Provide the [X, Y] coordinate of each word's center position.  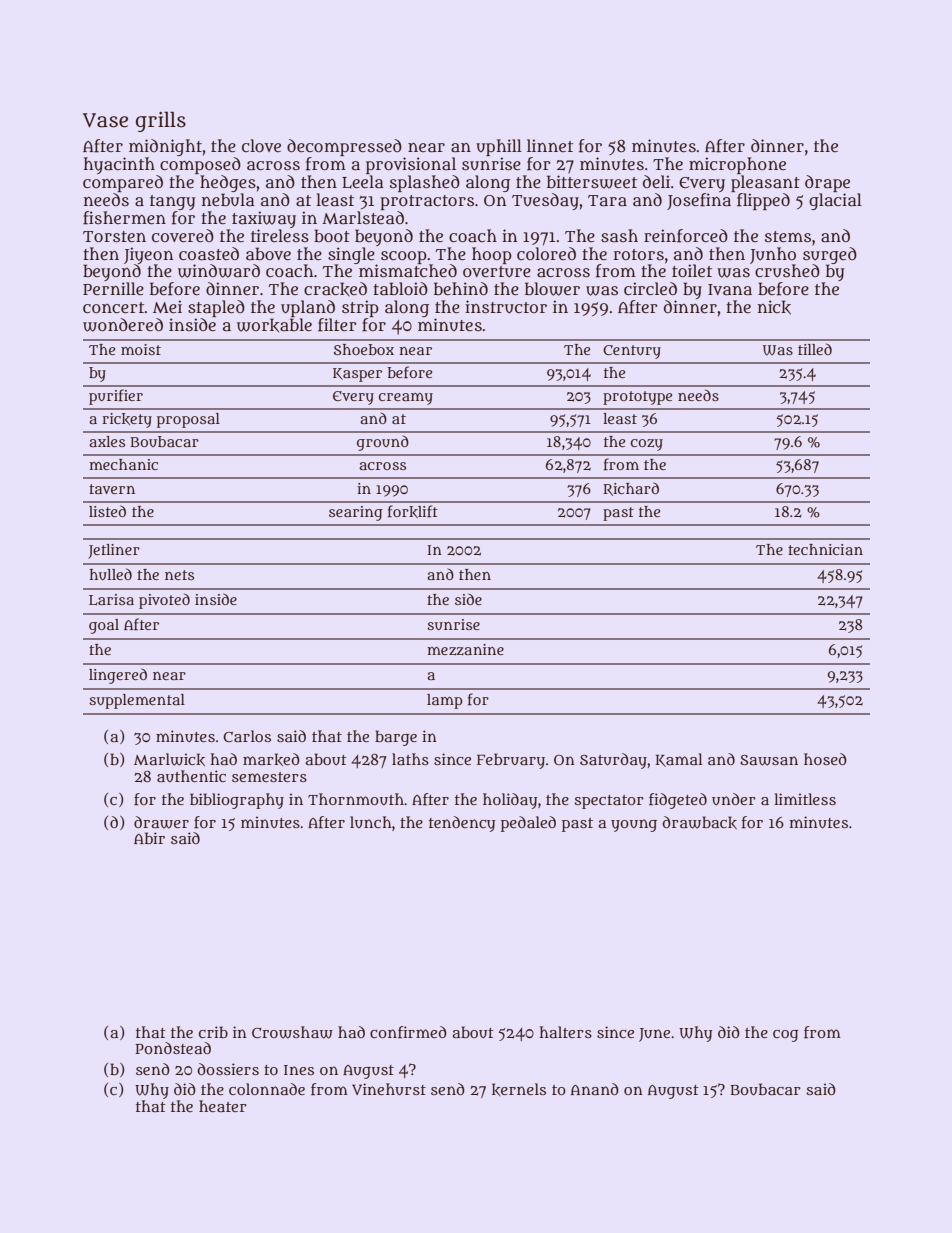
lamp [445, 701]
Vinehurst [389, 1089]
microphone [737, 165]
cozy [647, 445]
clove [261, 145]
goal [104, 626]
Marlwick [169, 759]
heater [223, 1106]
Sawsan [769, 760]
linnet [550, 145]
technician [825, 549]
